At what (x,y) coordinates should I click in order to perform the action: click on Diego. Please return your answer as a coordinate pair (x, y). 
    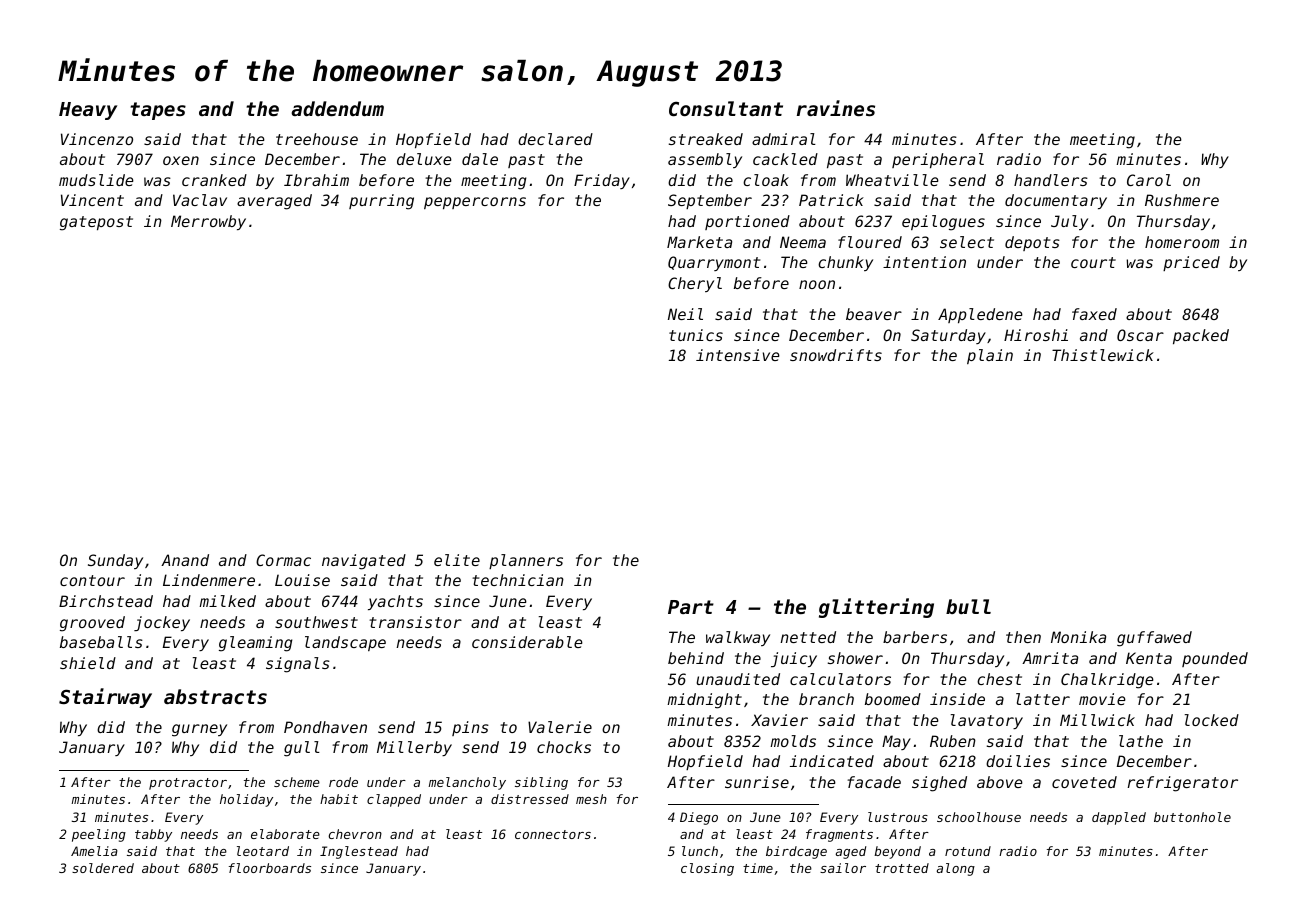
    Looking at the image, I should click on (699, 818).
